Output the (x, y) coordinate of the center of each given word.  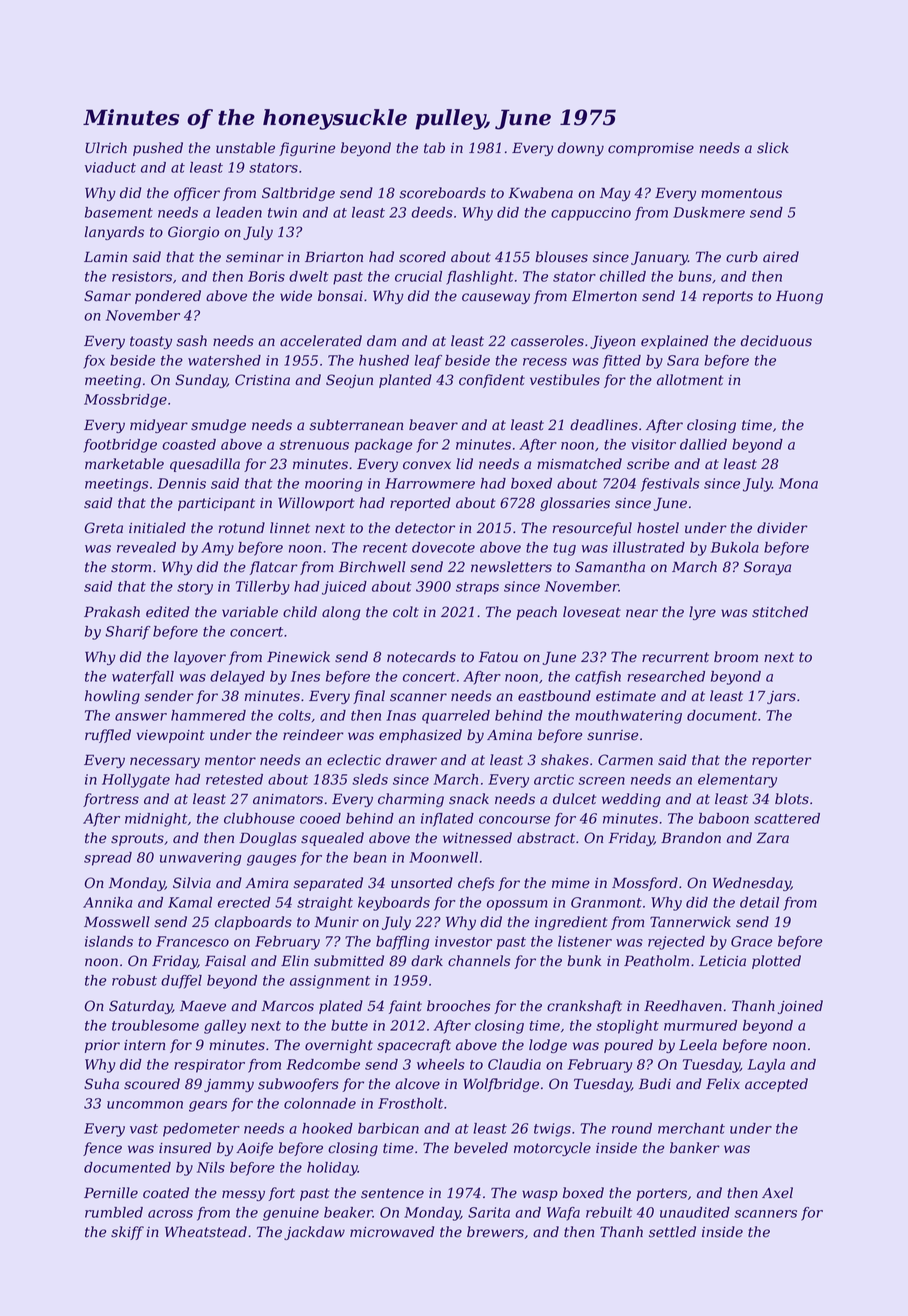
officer (197, 194)
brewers (495, 1232)
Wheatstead (206, 1232)
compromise (651, 149)
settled (672, 1232)
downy (581, 149)
